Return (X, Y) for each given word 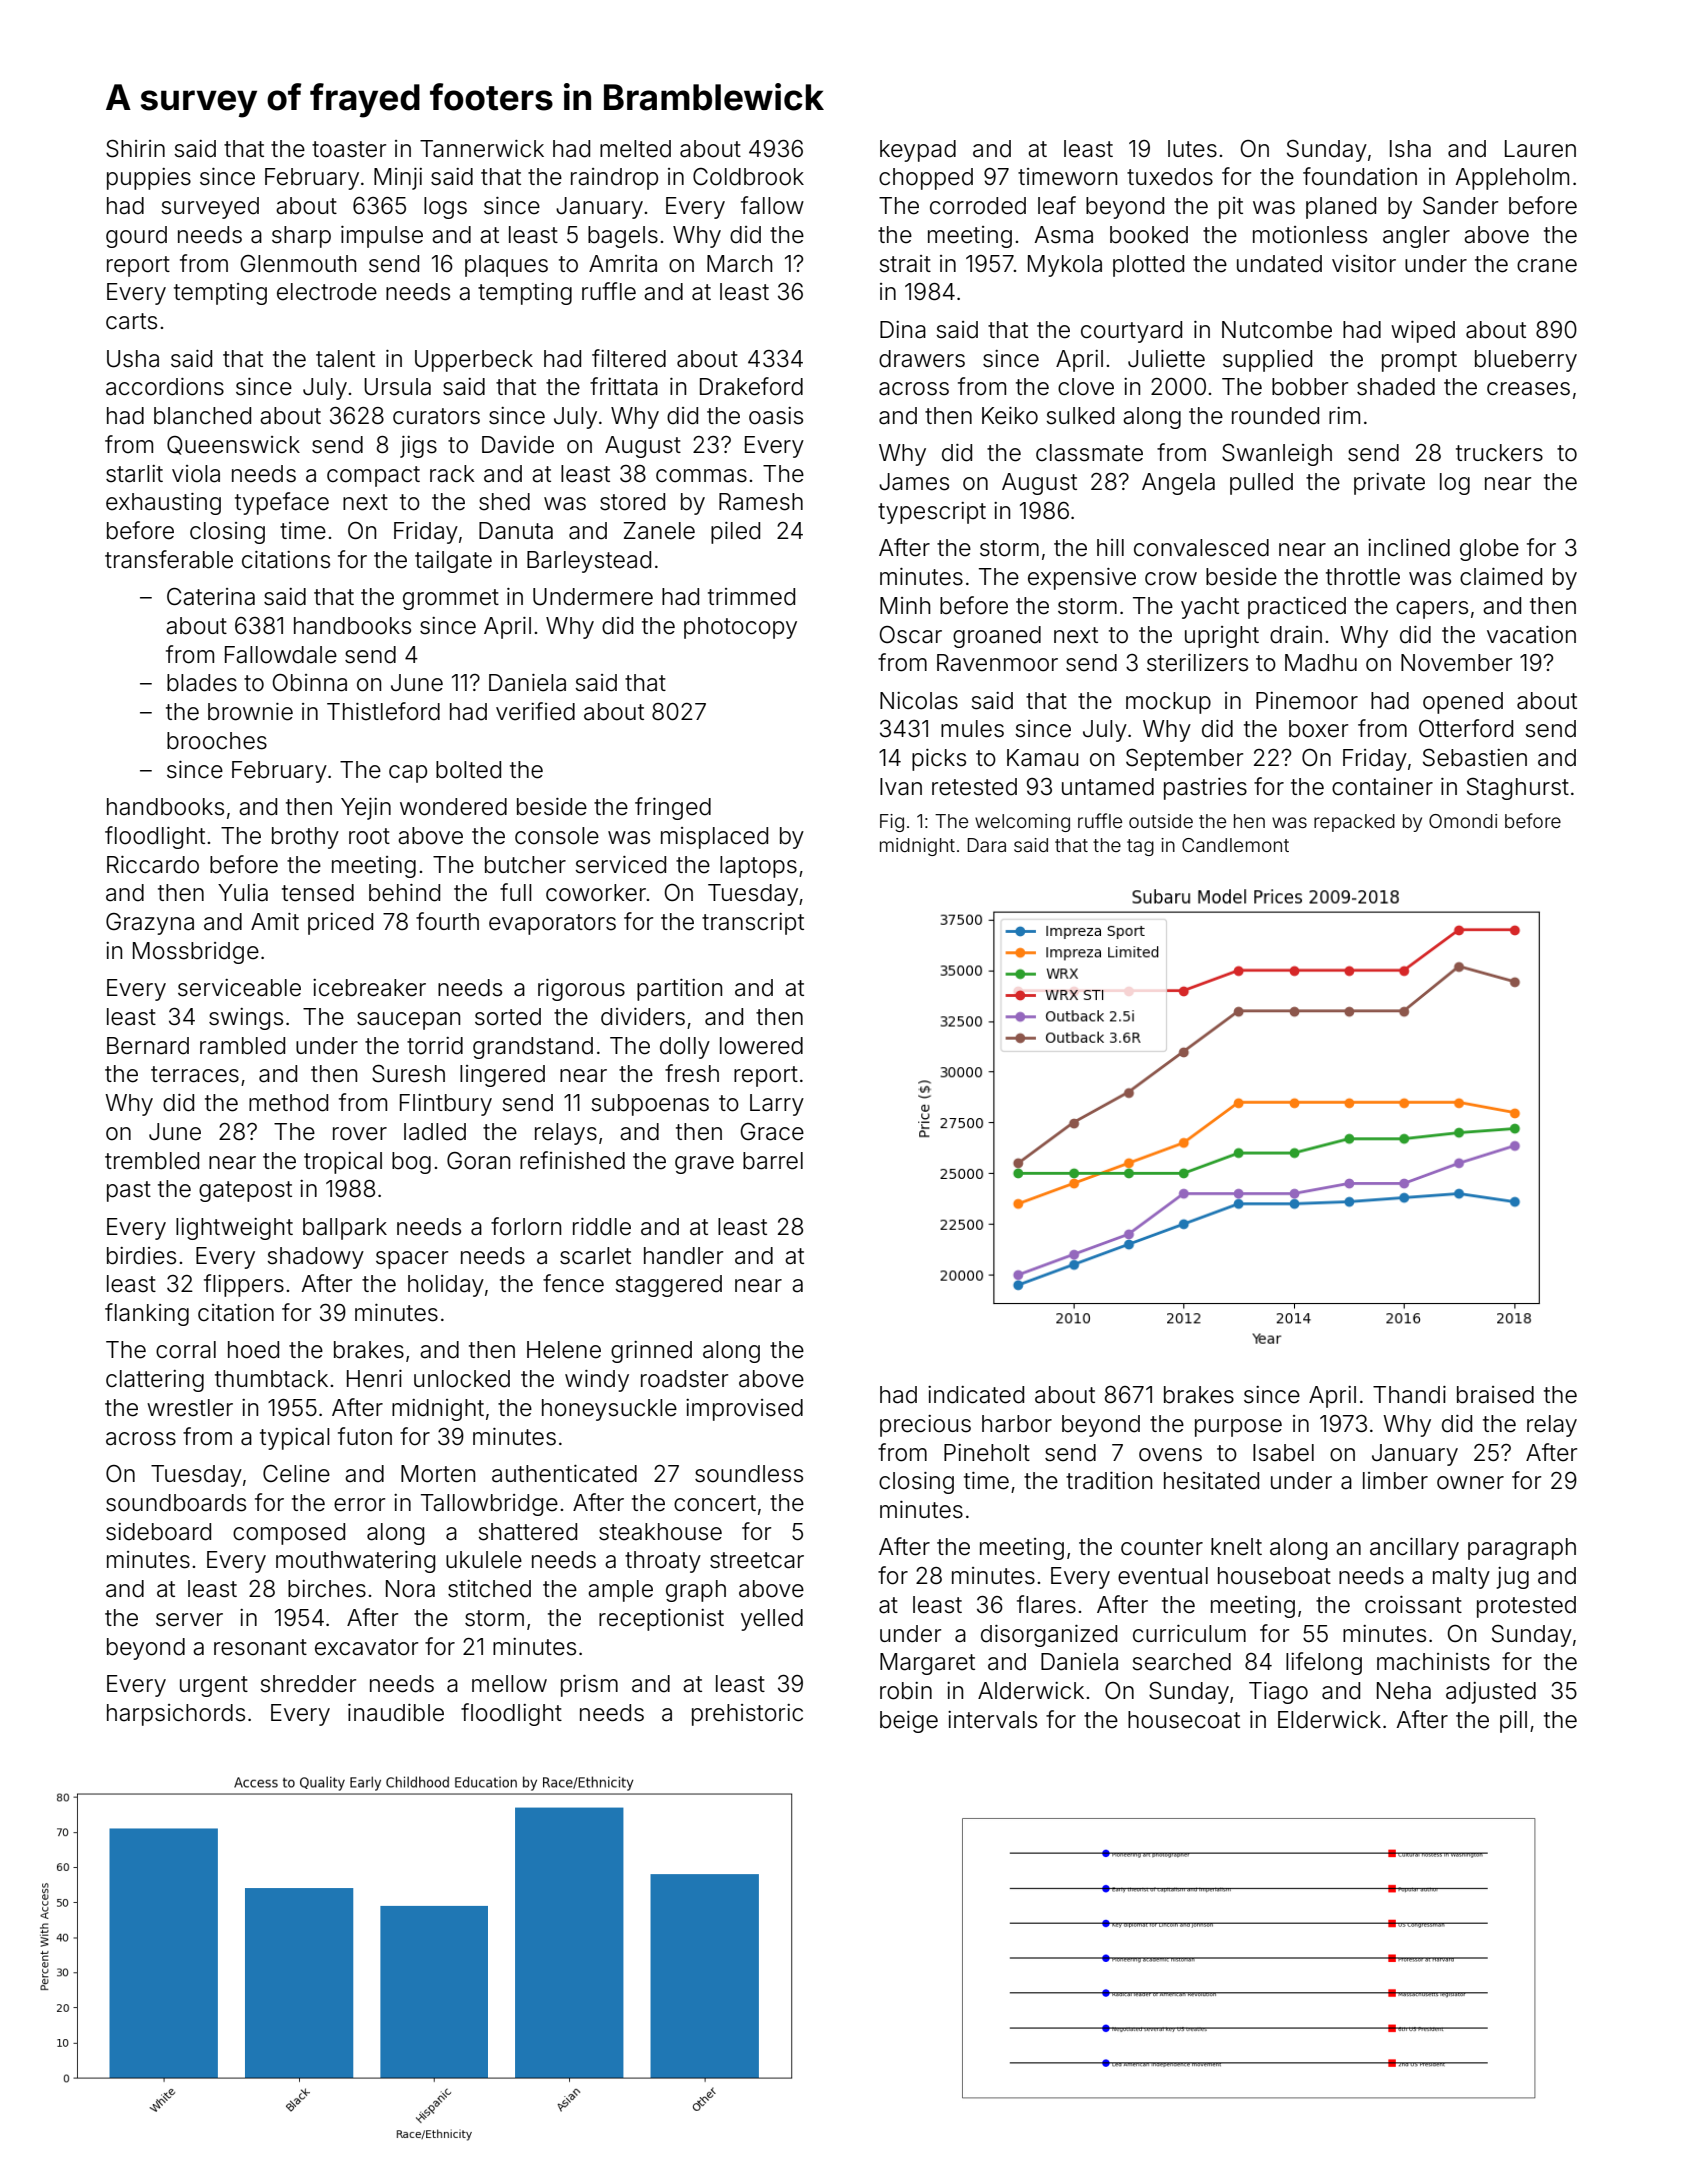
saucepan (408, 1021)
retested (974, 787)
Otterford (1466, 728)
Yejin (366, 809)
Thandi (1409, 1395)
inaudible (396, 1713)
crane (1547, 266)
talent (345, 359)
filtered (629, 358)
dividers (643, 1017)
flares (1046, 1604)
